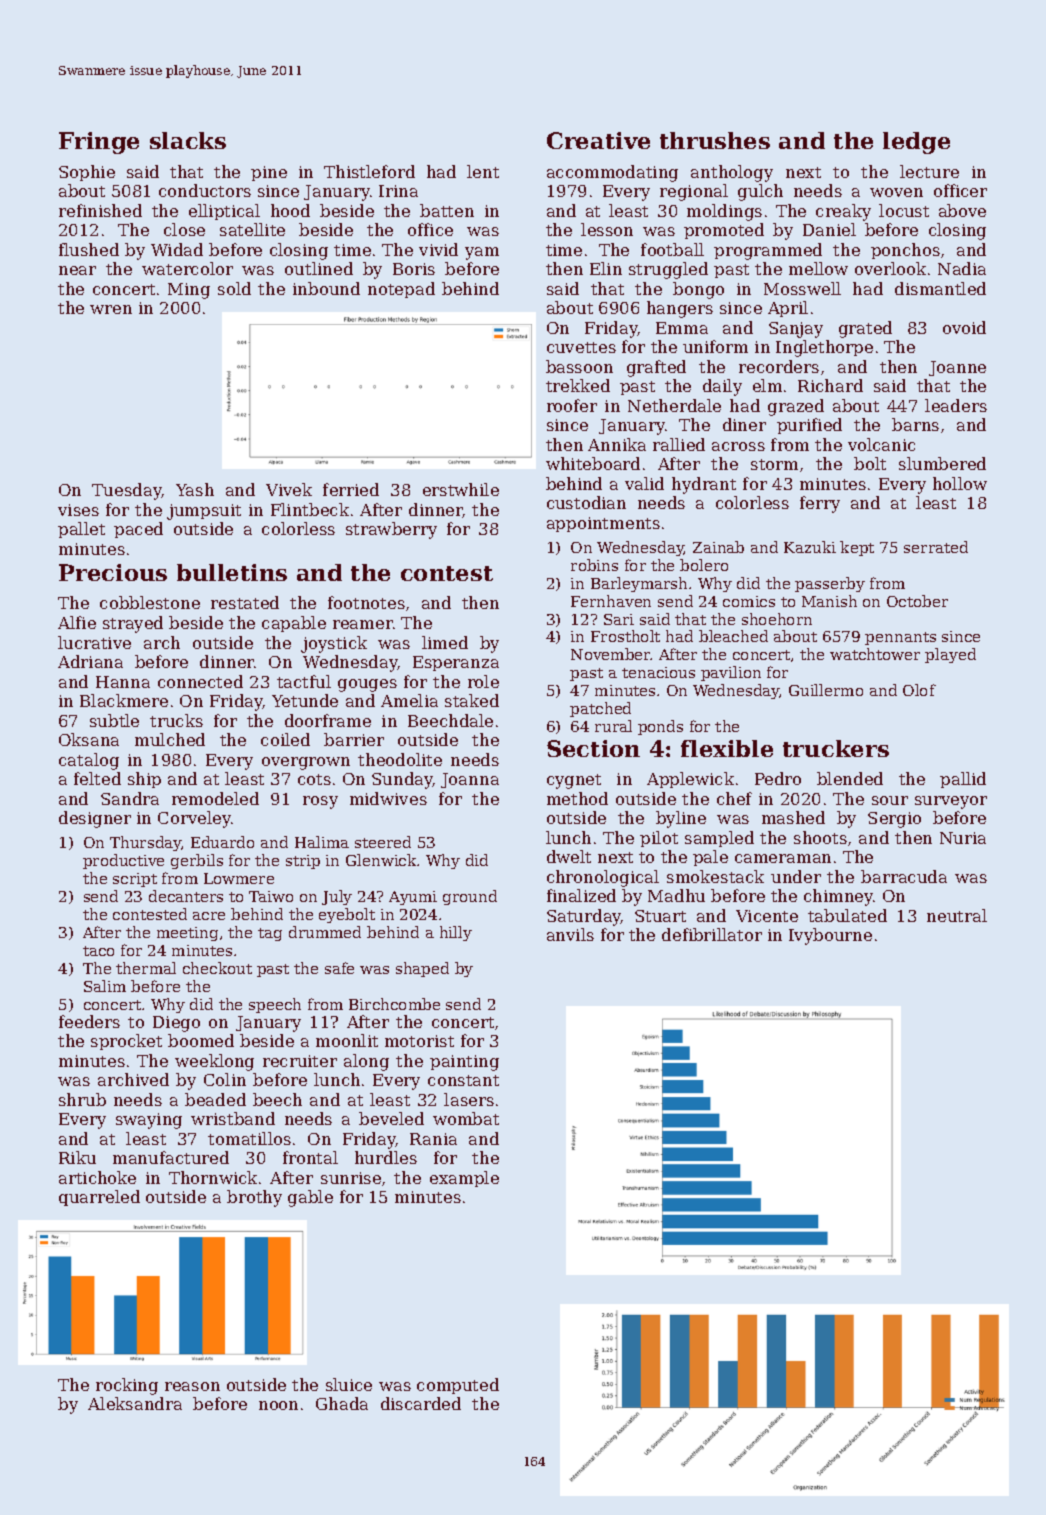  What do you see at coordinates (278, 1405) in the screenshot?
I see `noon` at bounding box center [278, 1405].
